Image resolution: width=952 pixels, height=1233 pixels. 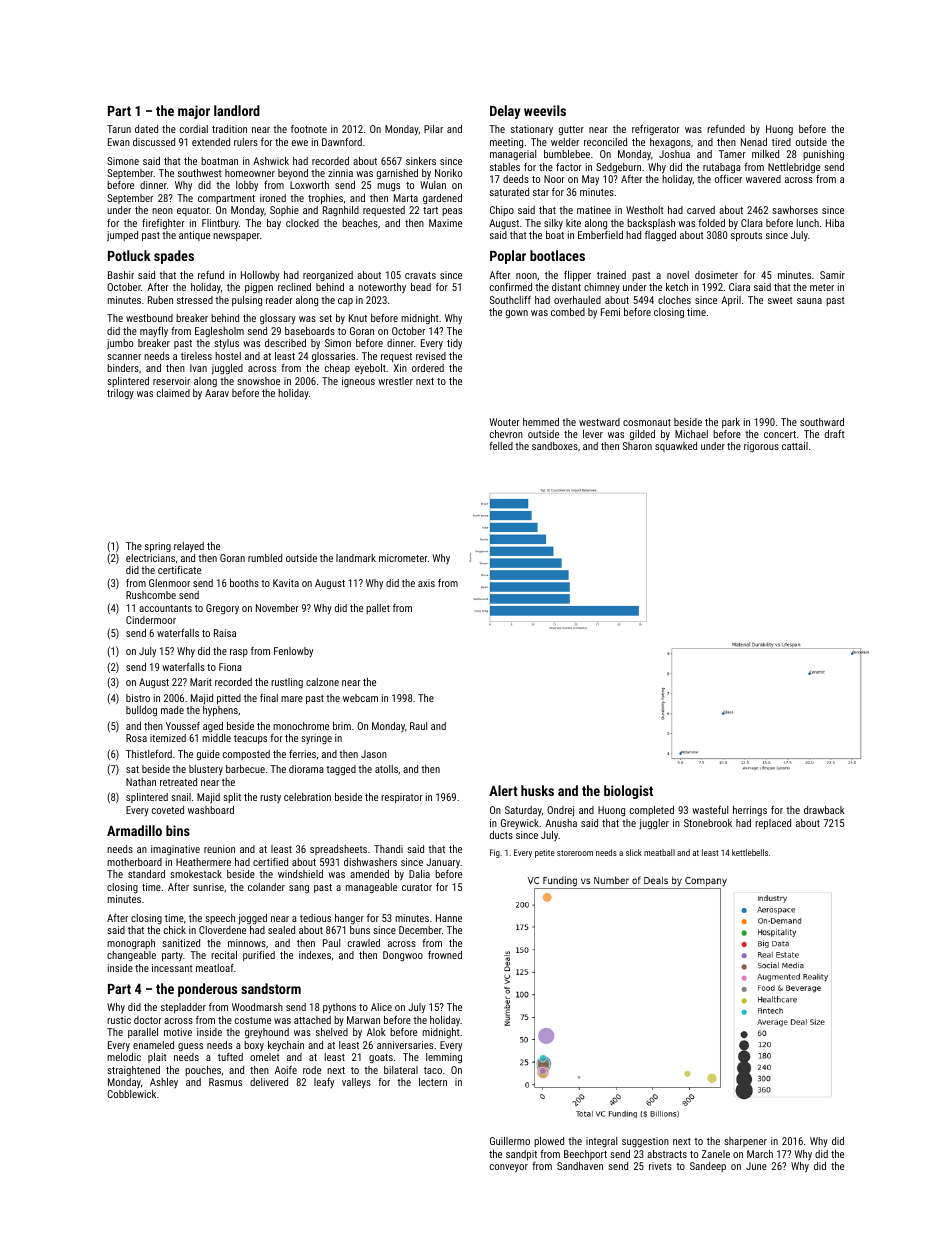 I want to click on ducts, so click(x=501, y=835).
